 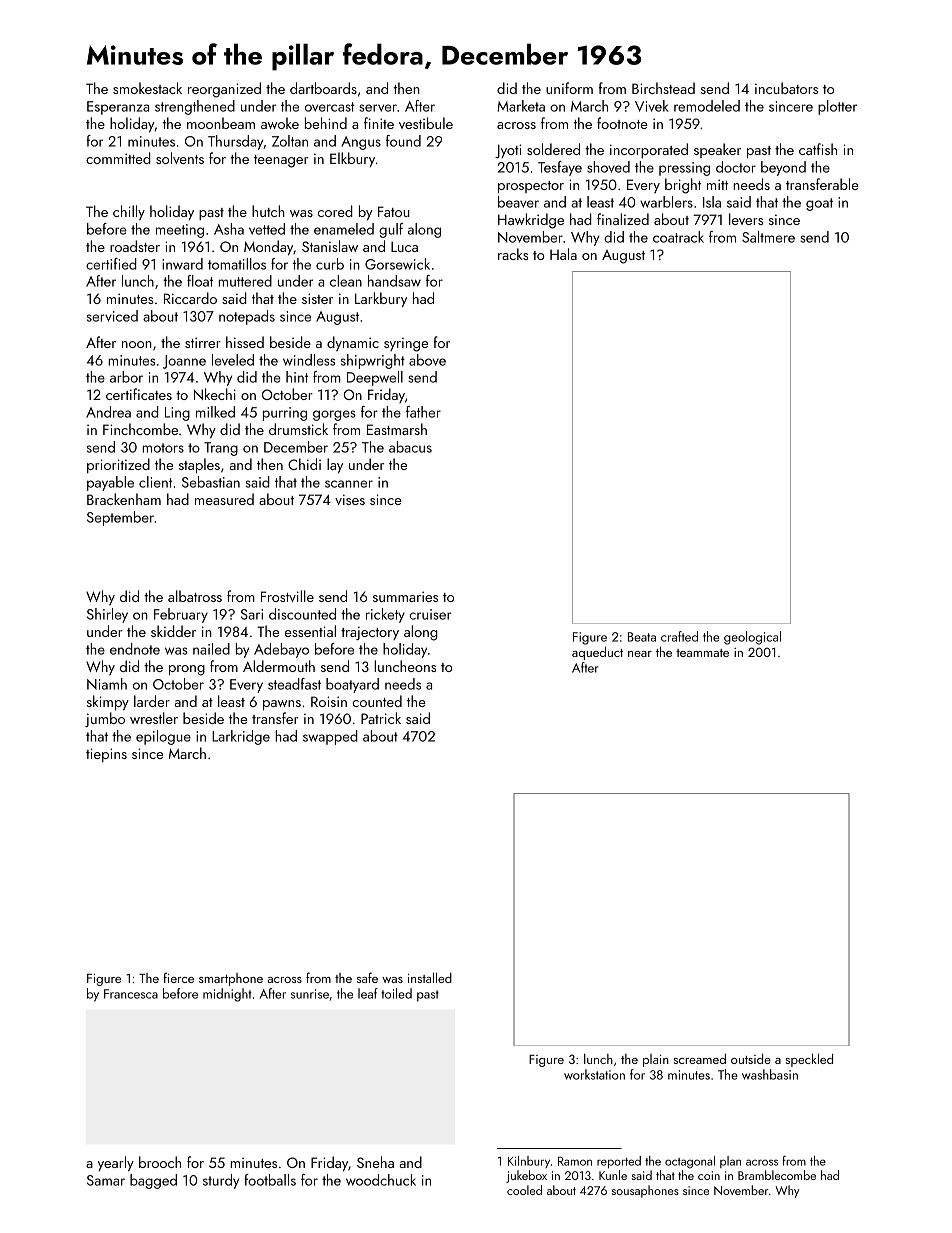 I want to click on geological, so click(x=752, y=638).
